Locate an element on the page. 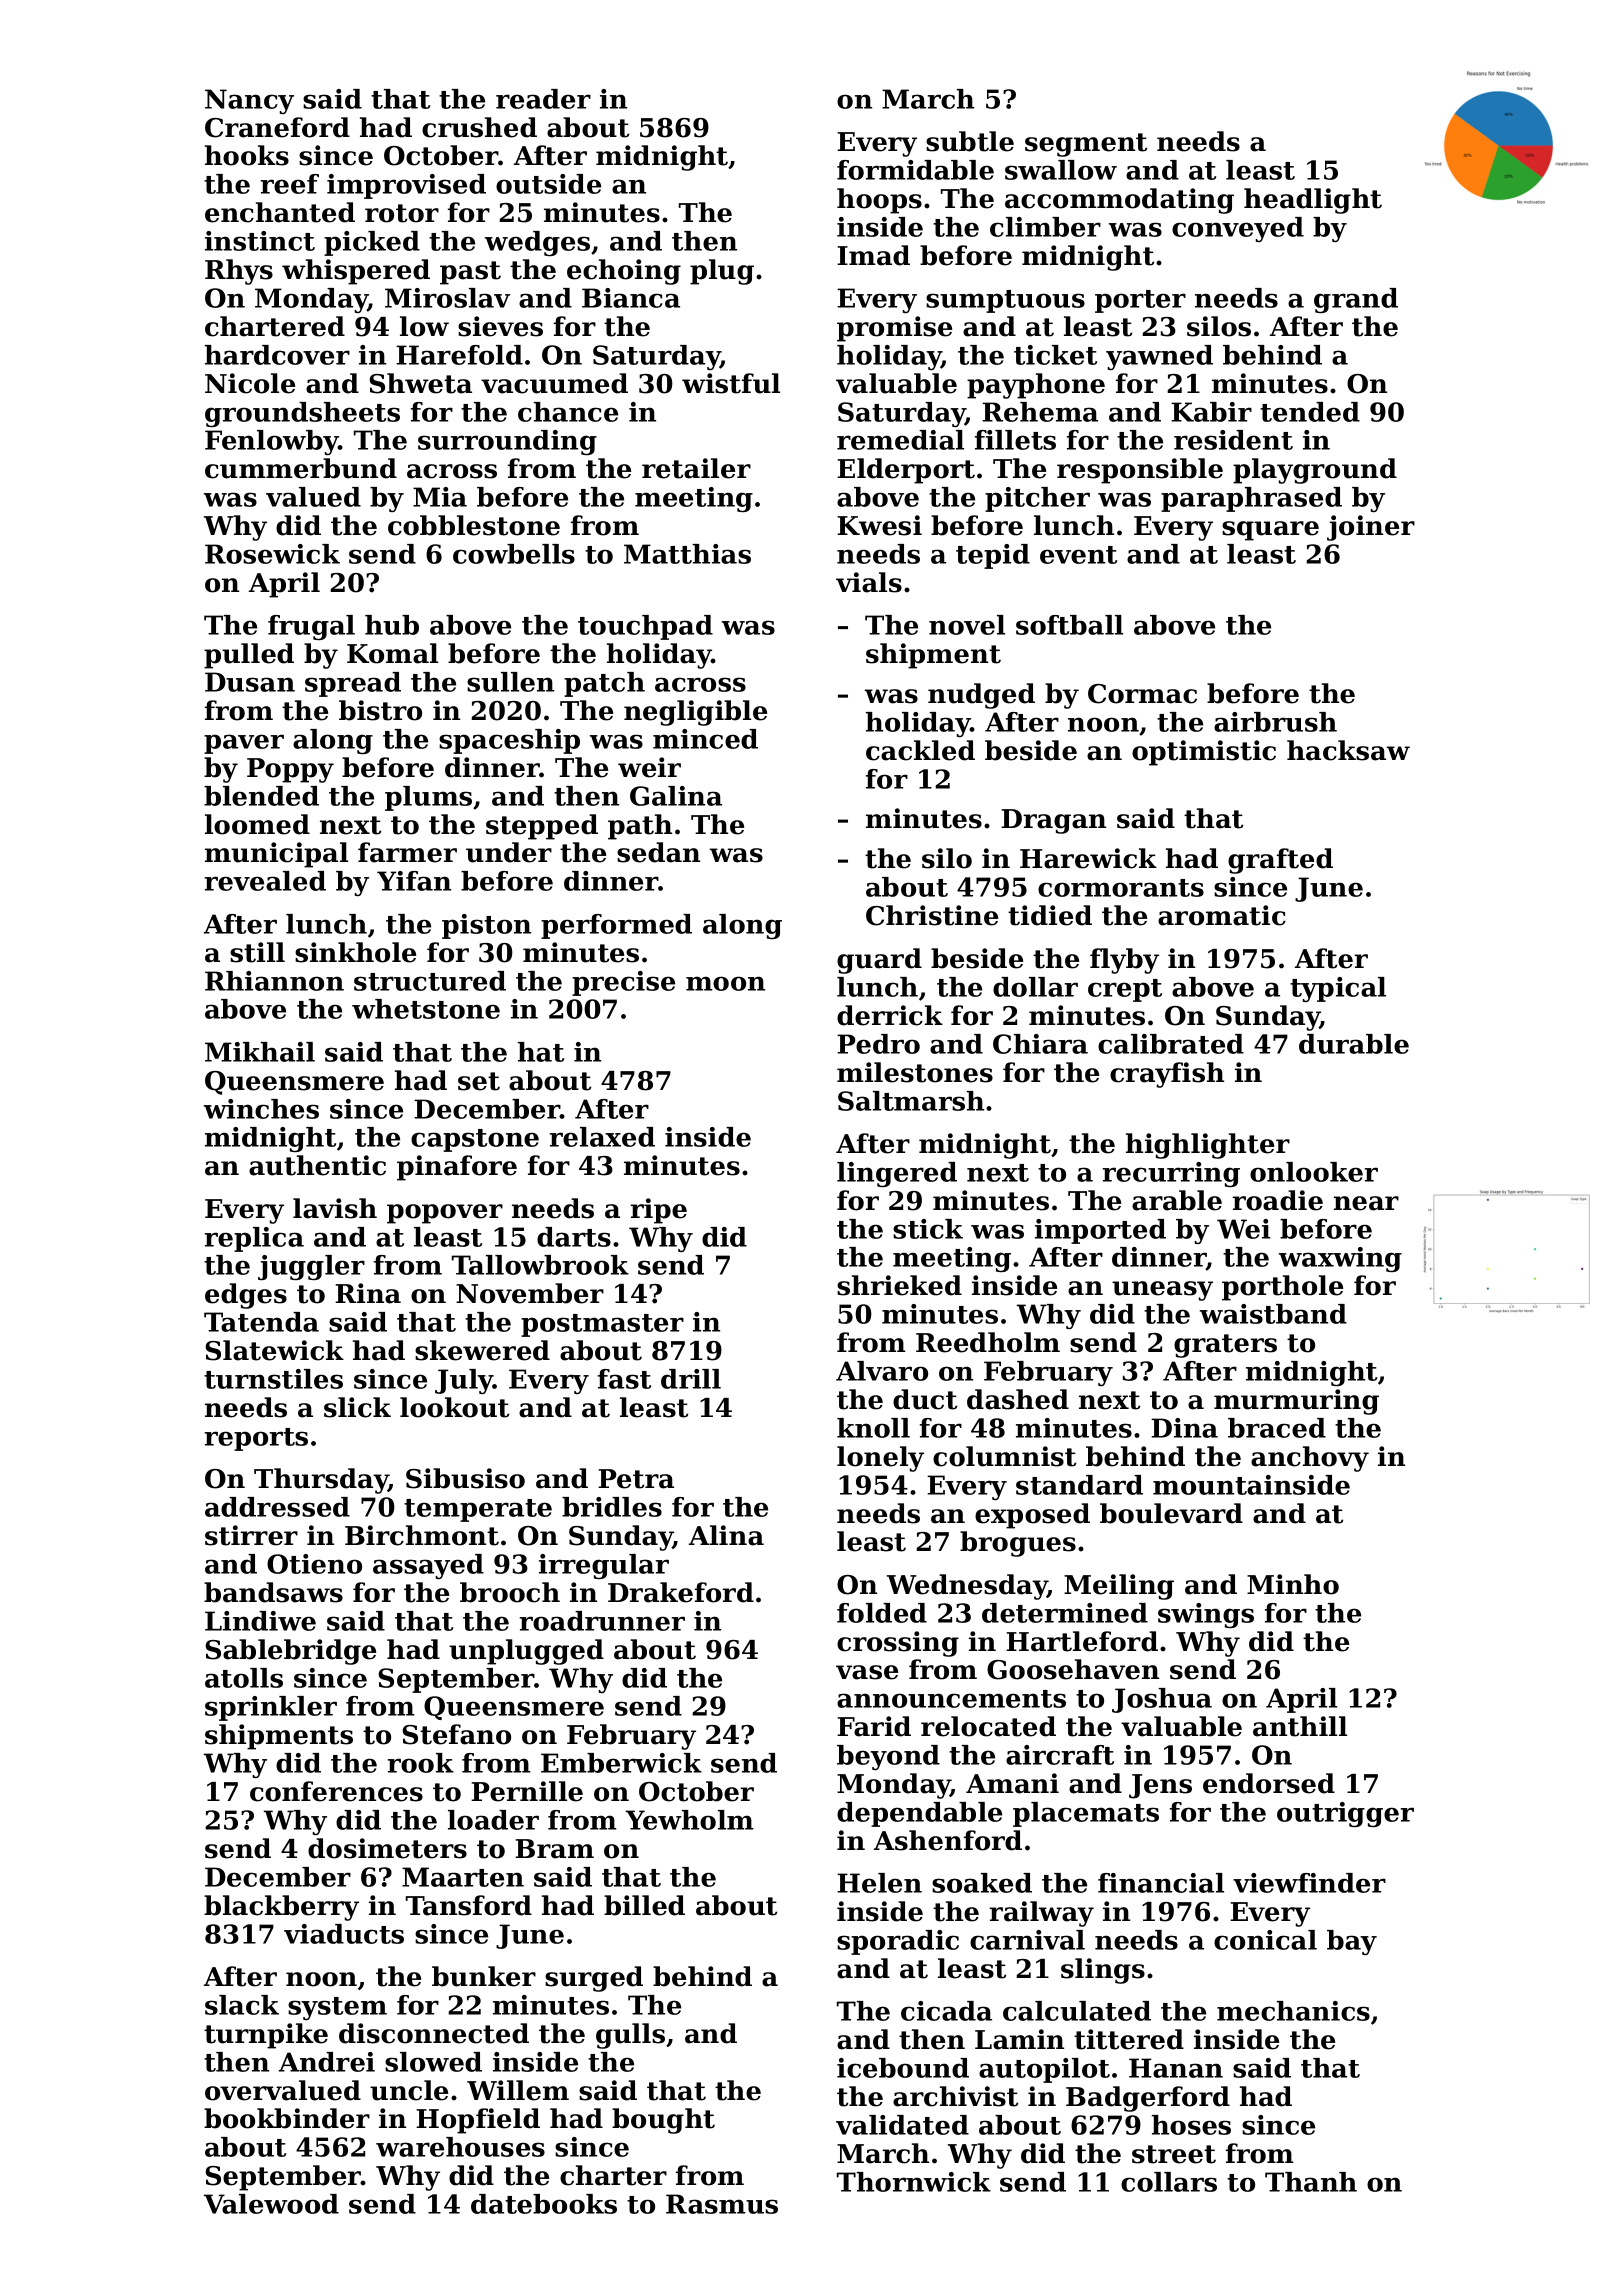 The width and height of the page is (1620, 2292). vials is located at coordinates (869, 582).
